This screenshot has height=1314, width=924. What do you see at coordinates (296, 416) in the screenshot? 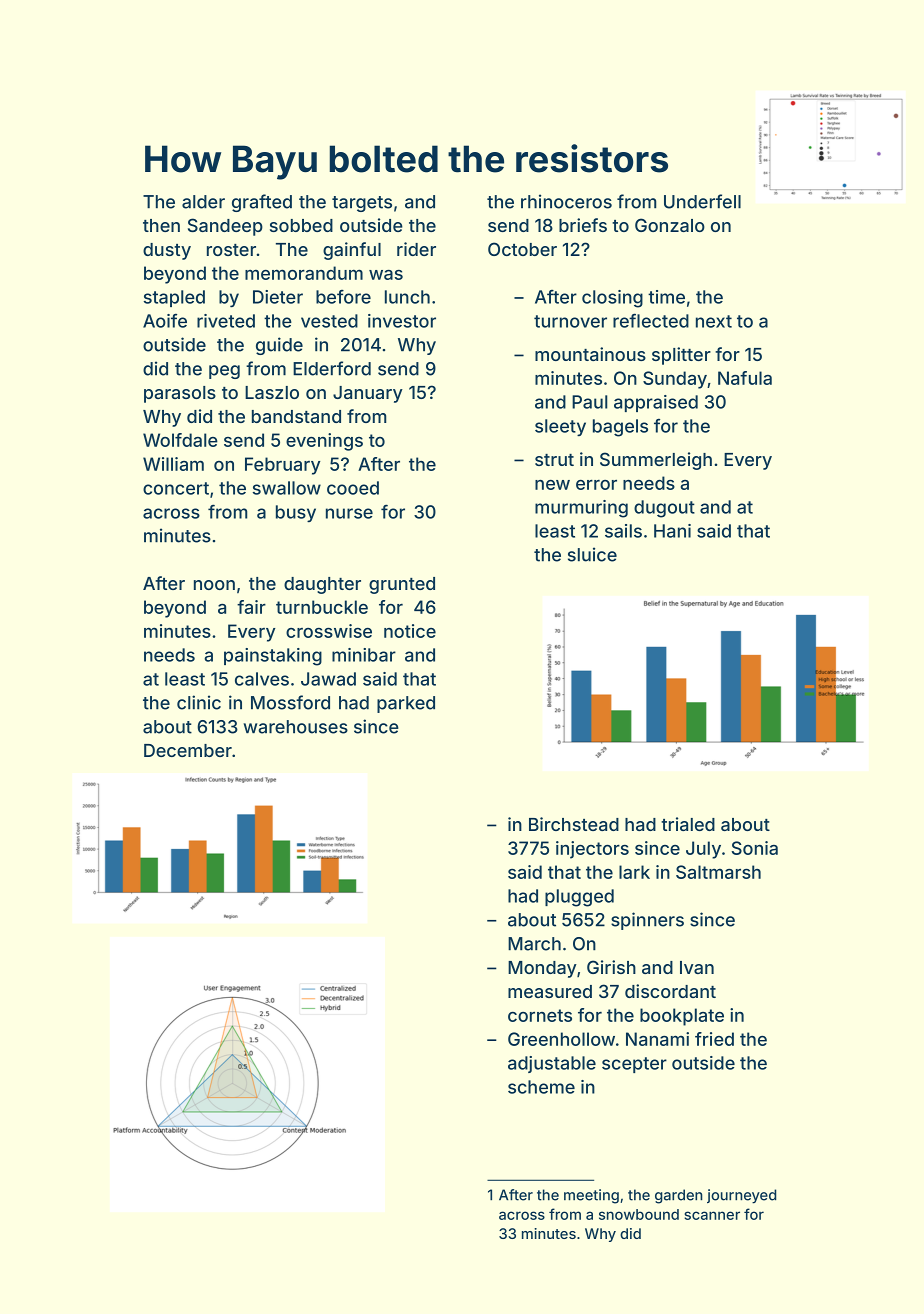
I see `bandstand` at bounding box center [296, 416].
